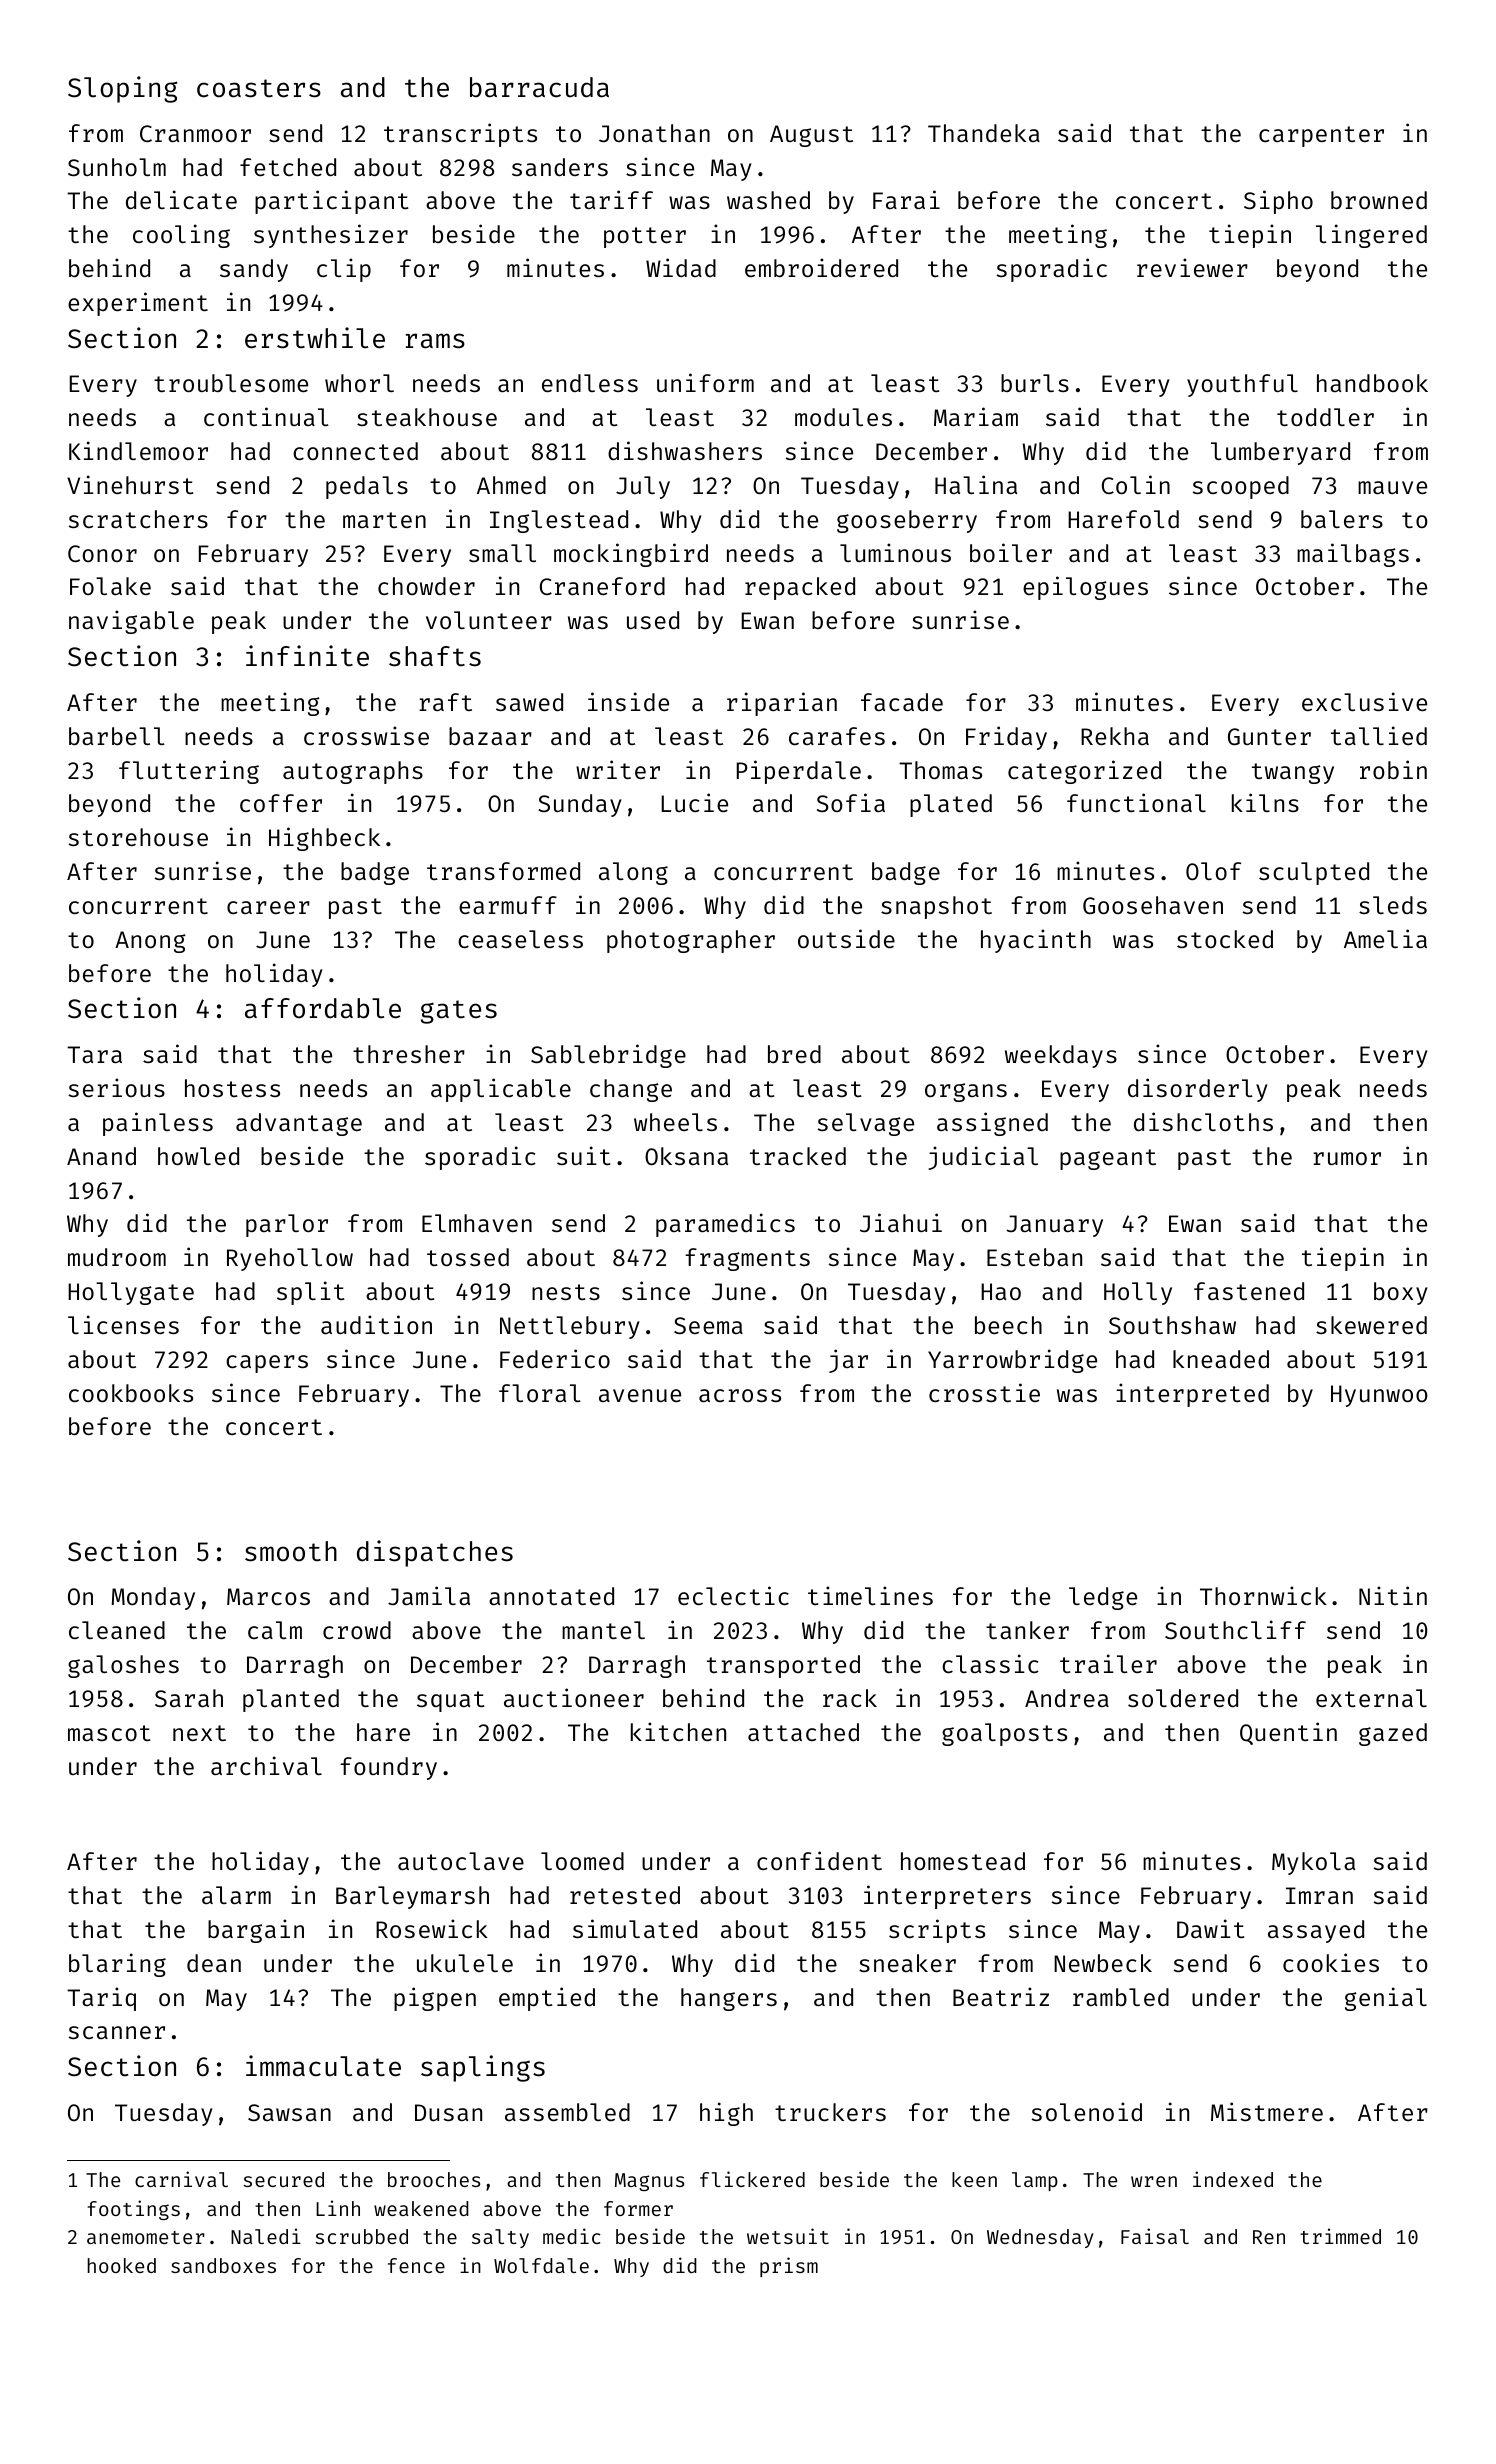  I want to click on potter, so click(645, 237).
